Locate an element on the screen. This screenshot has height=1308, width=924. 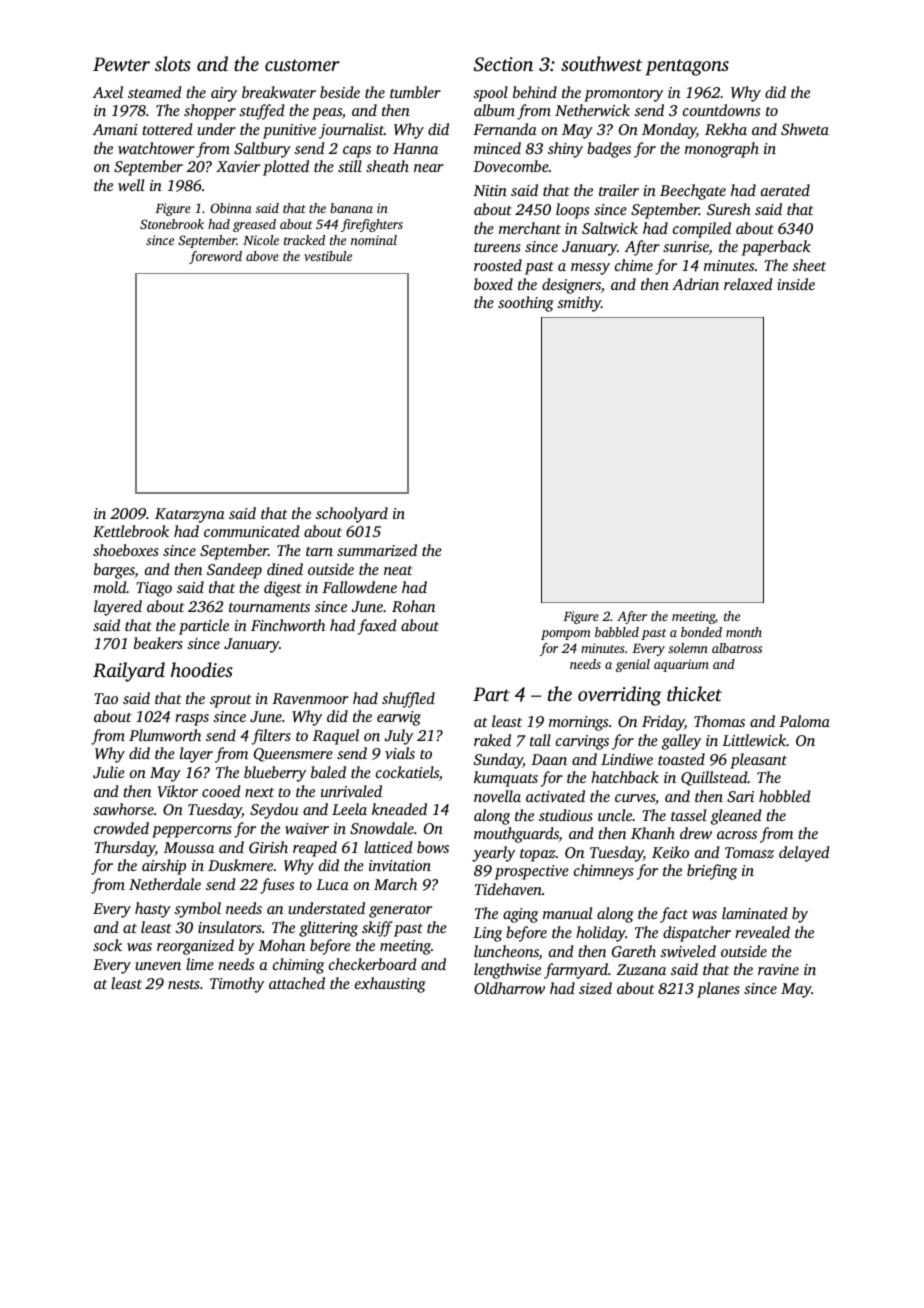
hasty is located at coordinates (153, 910).
